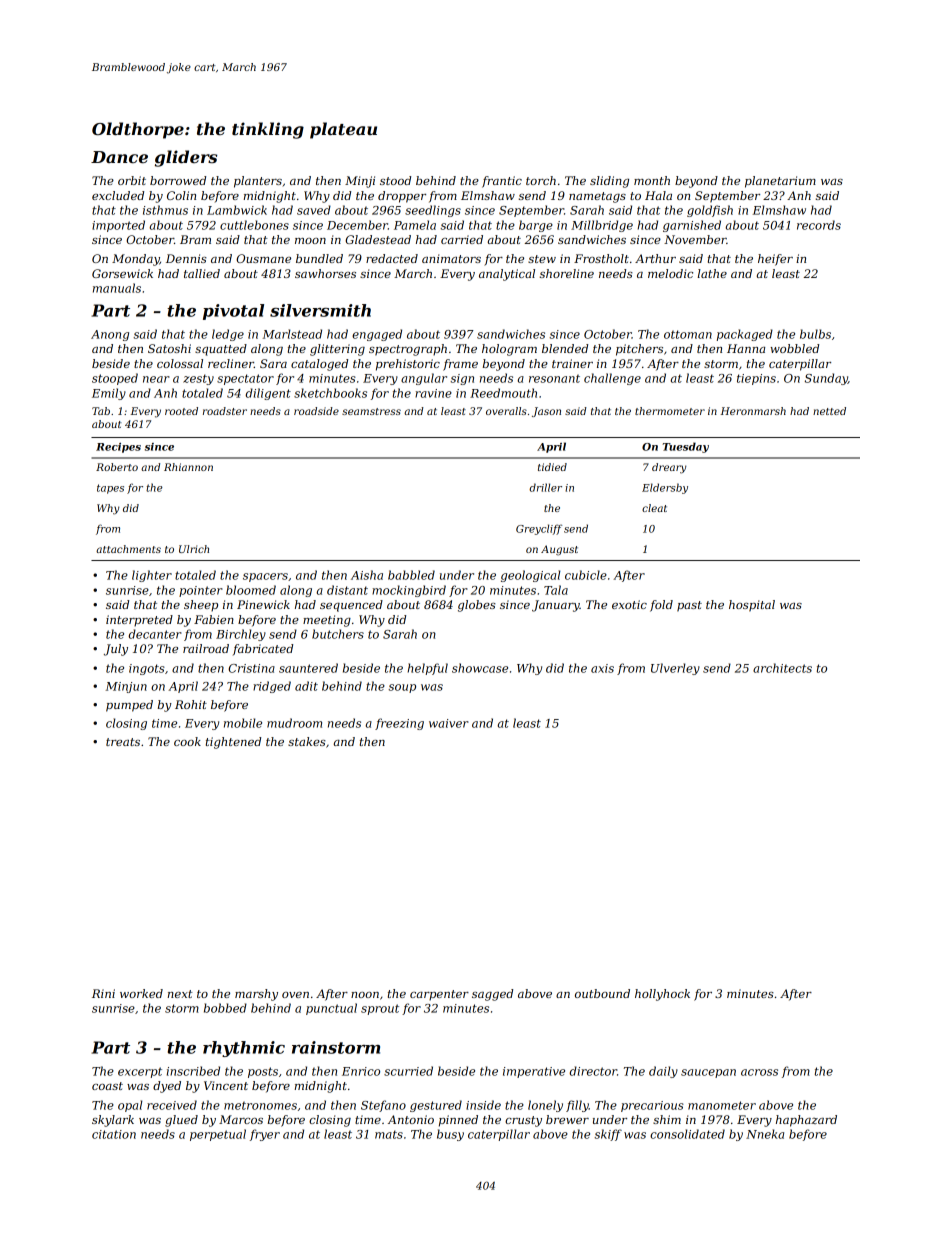 The height and width of the screenshot is (1233, 952). What do you see at coordinates (689, 606) in the screenshot?
I see `past` at bounding box center [689, 606].
